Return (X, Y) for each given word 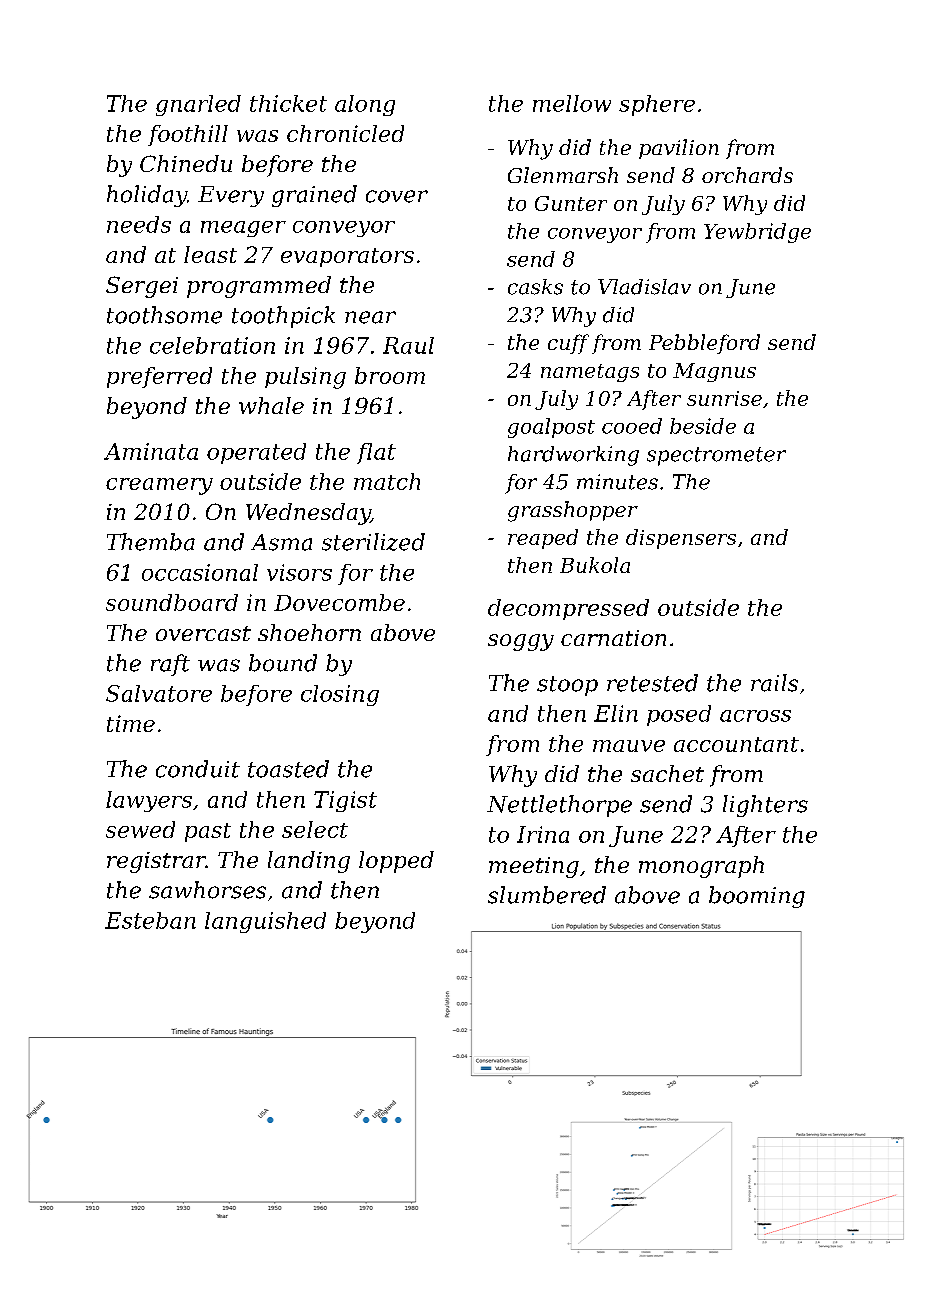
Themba (151, 542)
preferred (159, 377)
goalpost (551, 428)
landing (309, 862)
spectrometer (716, 456)
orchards (747, 175)
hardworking (573, 456)
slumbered (547, 895)
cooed (632, 426)
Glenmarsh (563, 175)
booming (757, 897)
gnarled (198, 105)
